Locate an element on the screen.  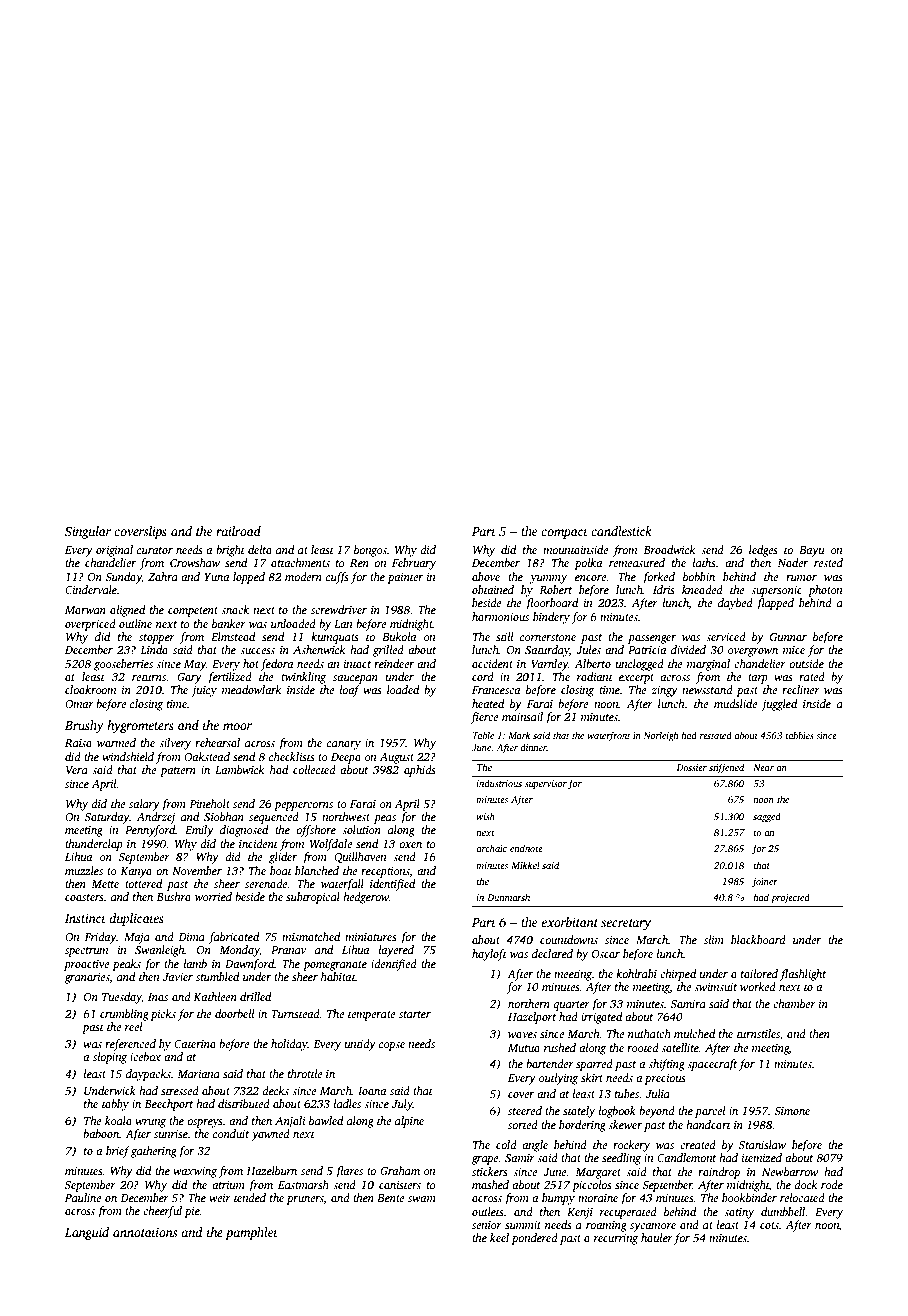
hauler is located at coordinates (657, 1237).
